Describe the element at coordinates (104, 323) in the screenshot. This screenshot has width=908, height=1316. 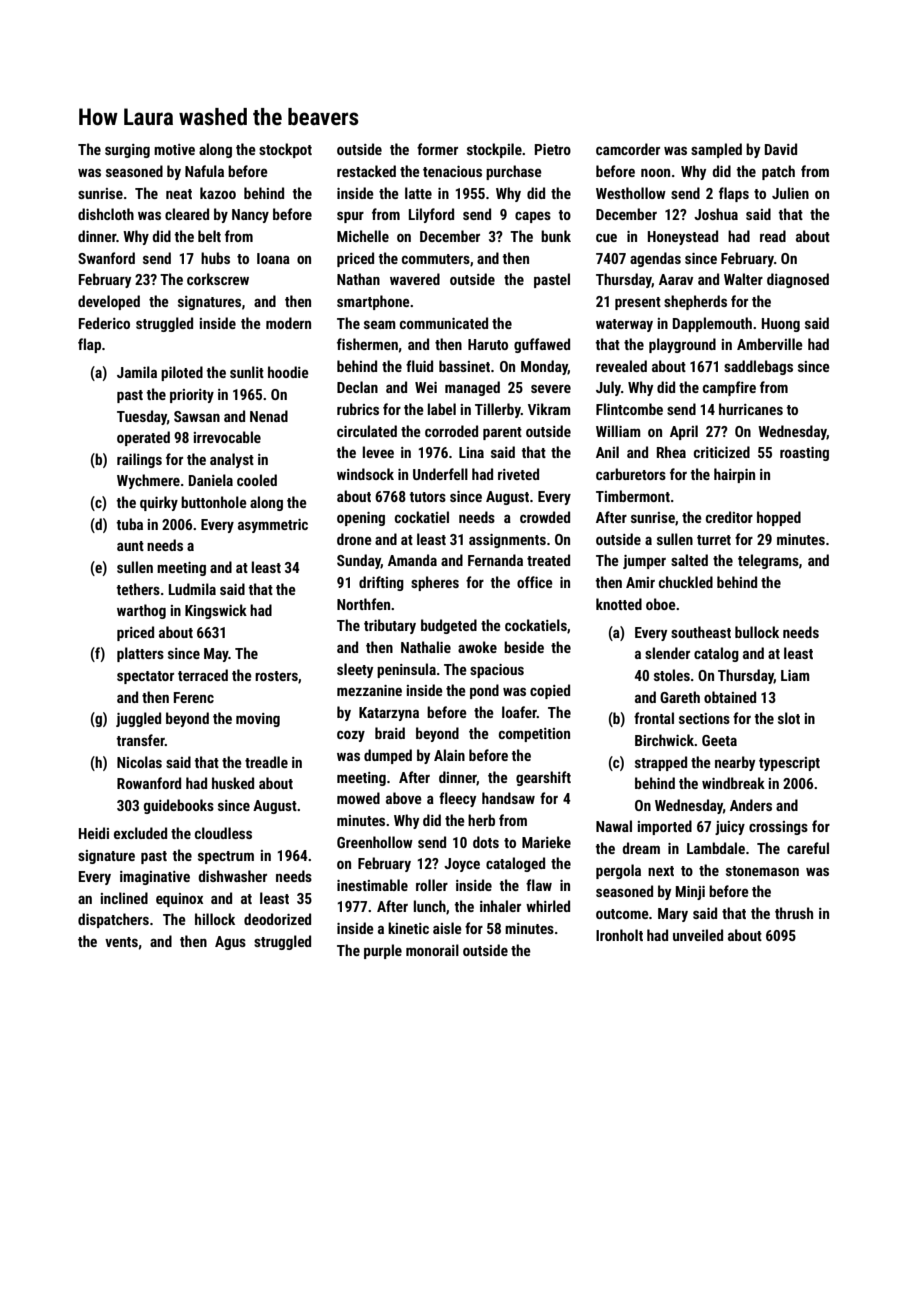
I see `Federico` at that location.
